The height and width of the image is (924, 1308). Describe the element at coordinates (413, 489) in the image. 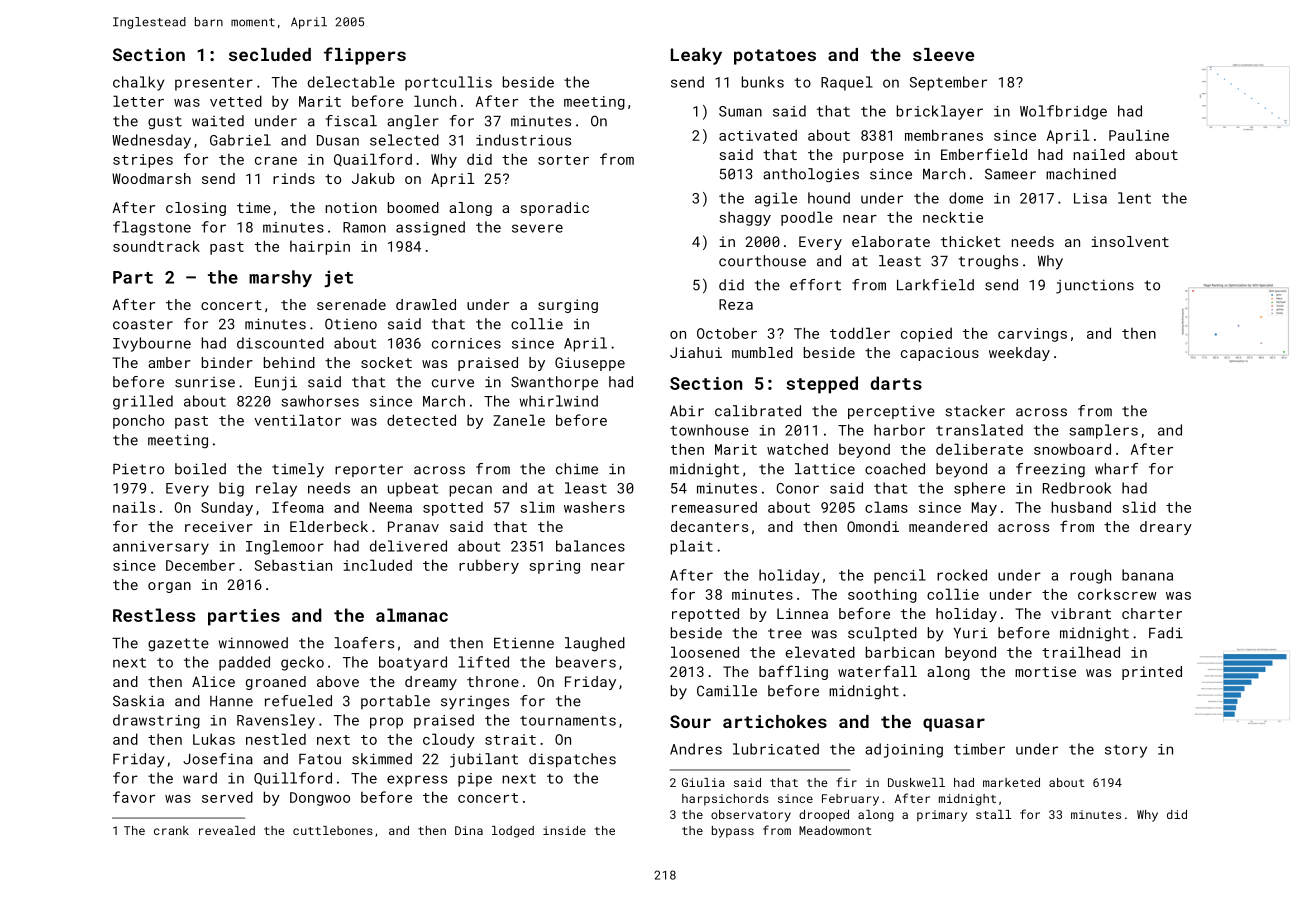

I see `upbeat` at that location.
